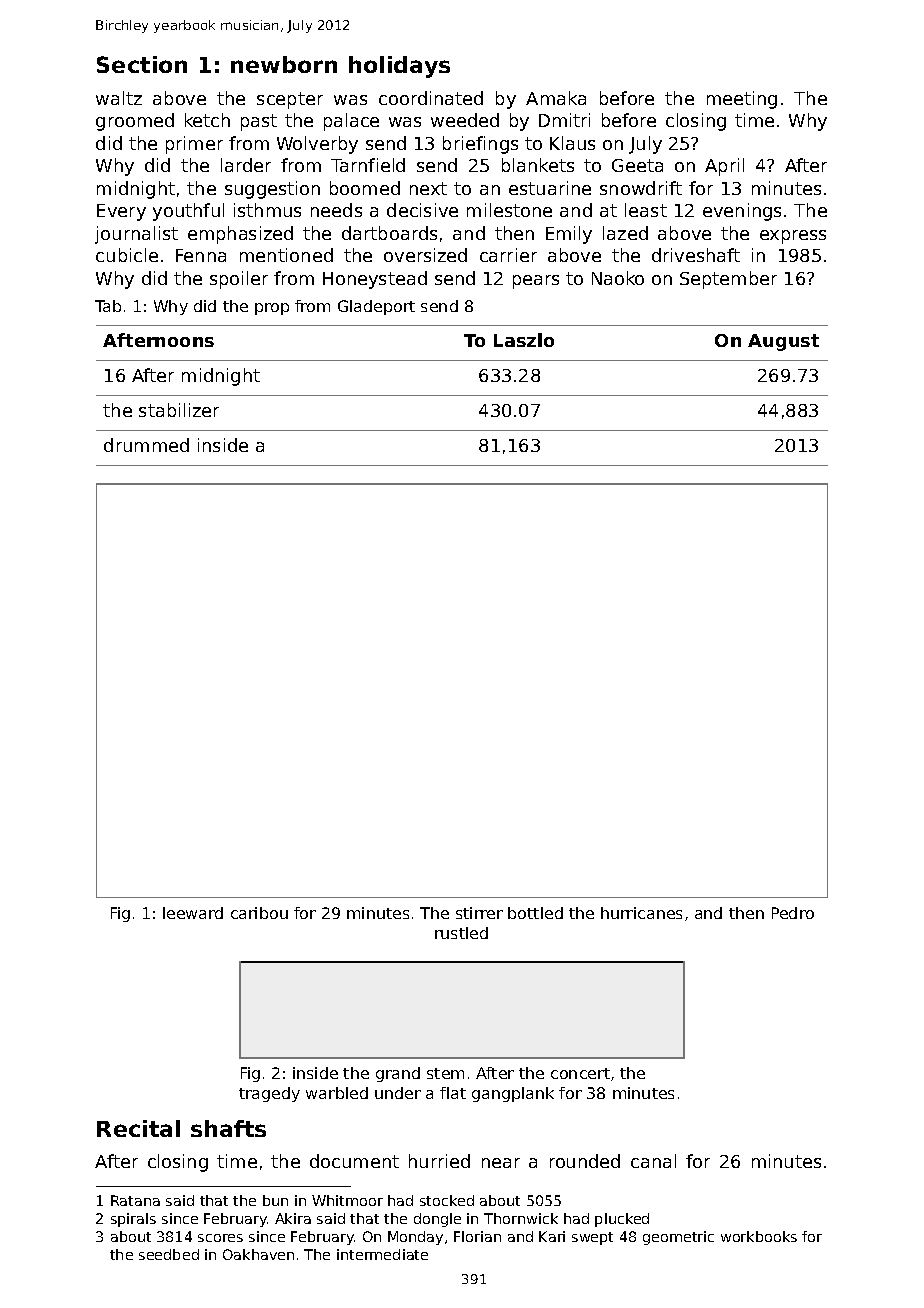 The height and width of the screenshot is (1308, 924). I want to click on waltz, so click(119, 98).
